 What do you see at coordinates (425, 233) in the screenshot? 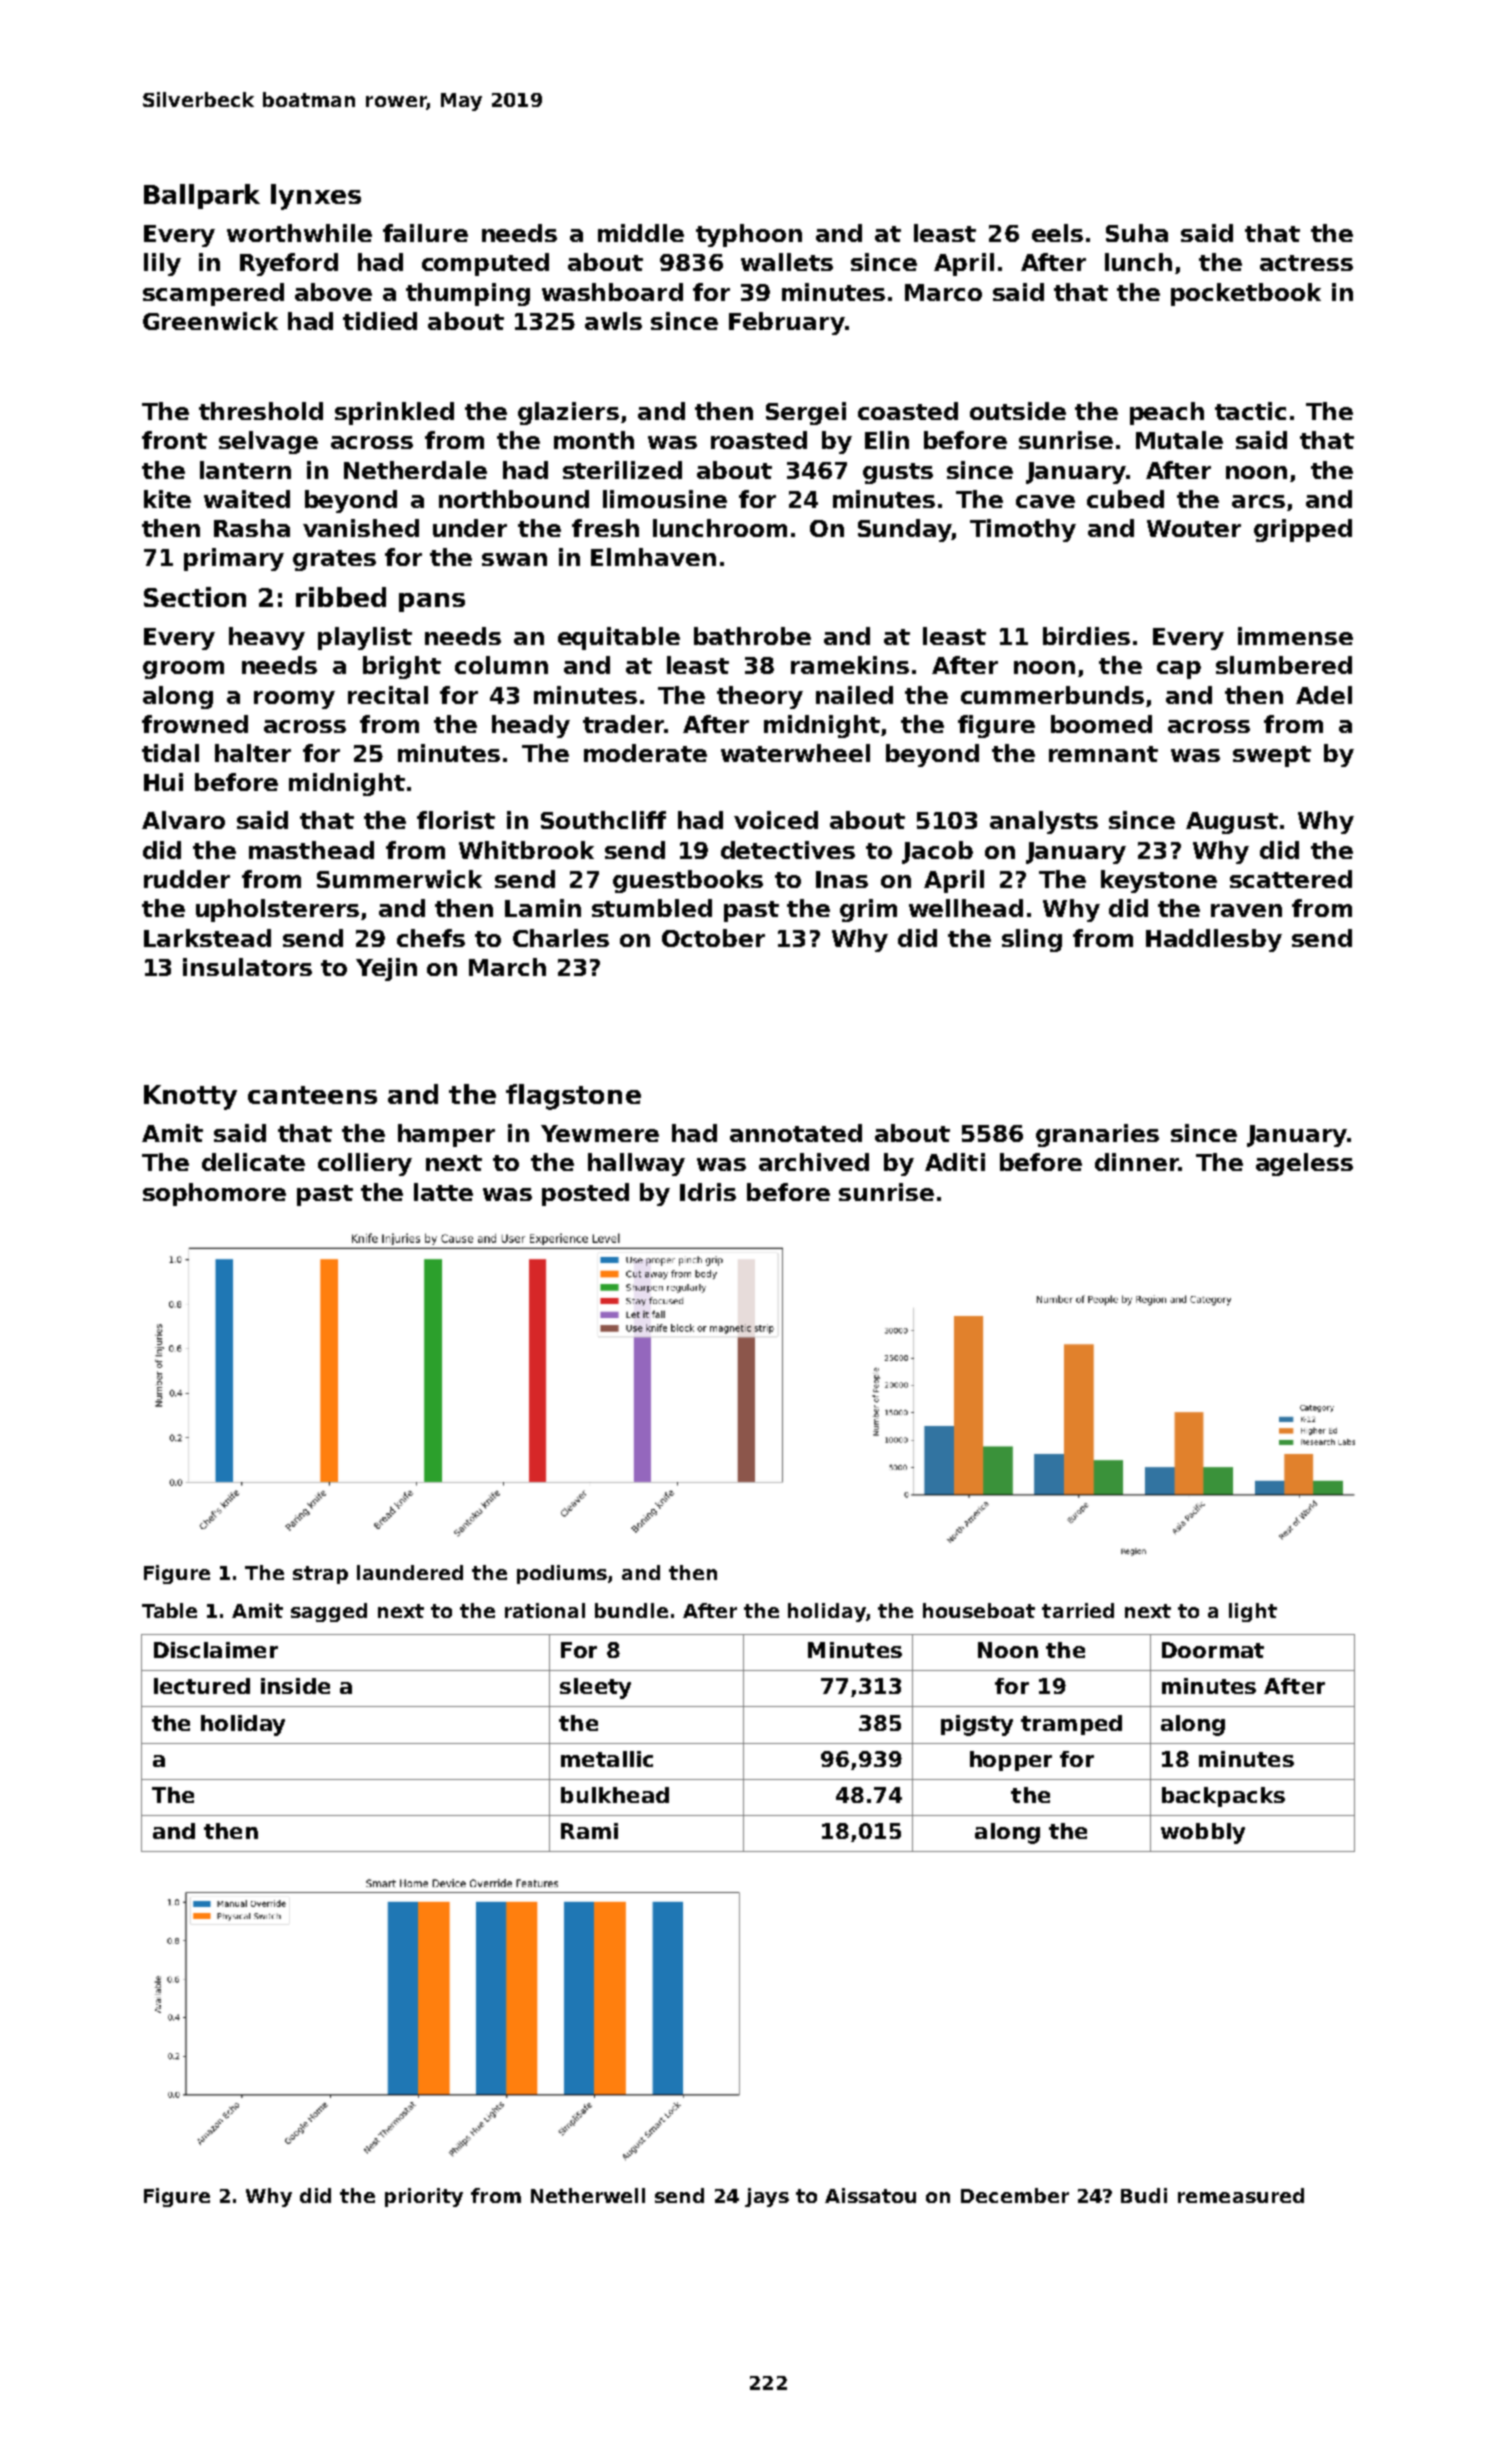
I see `failure` at bounding box center [425, 233].
